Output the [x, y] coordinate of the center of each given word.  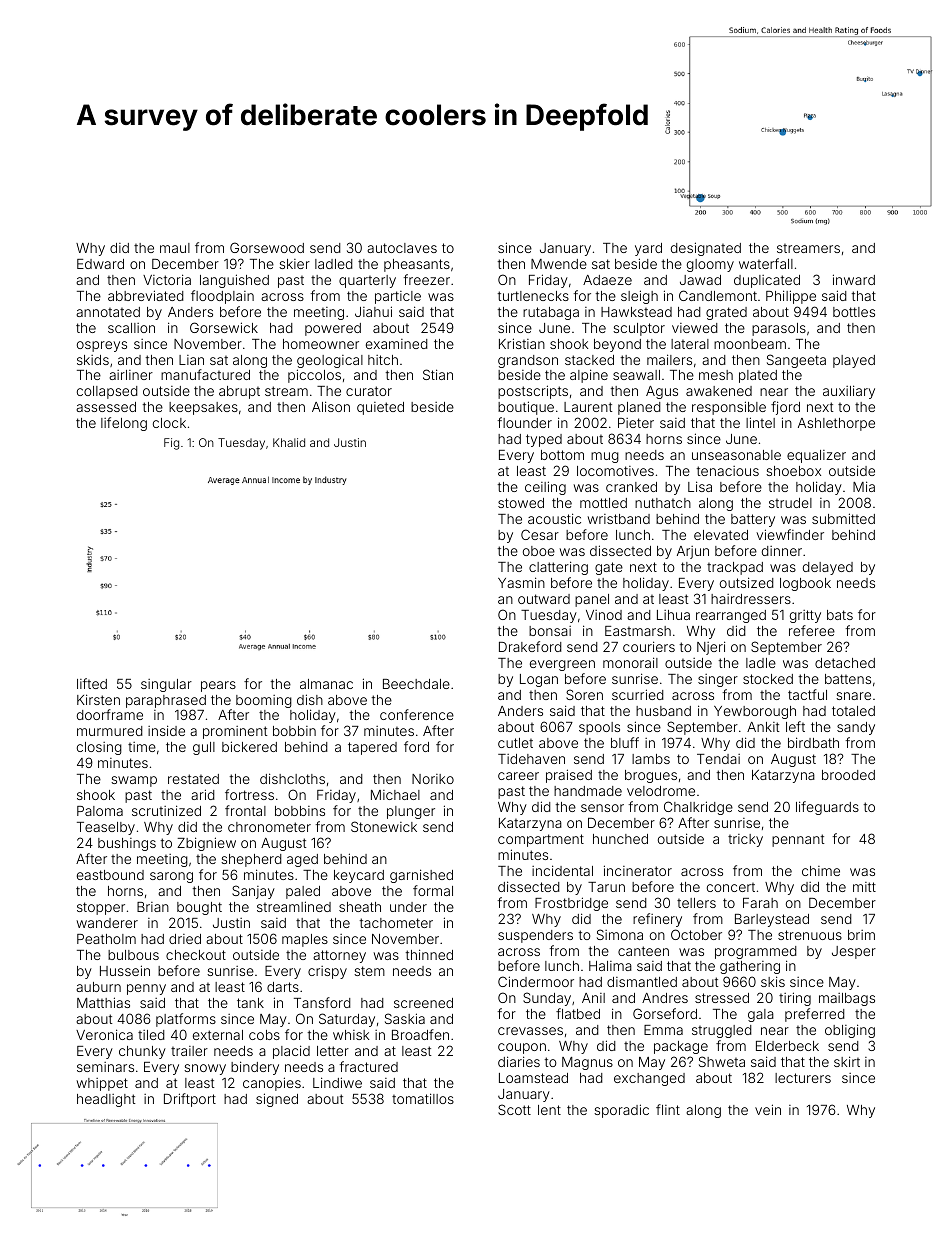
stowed [521, 503]
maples [305, 940]
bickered [249, 746]
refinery [657, 920]
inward [854, 279]
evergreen [562, 665]
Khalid [289, 442]
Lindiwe [337, 1082]
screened [423, 1003]
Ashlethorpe [836, 424]
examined [397, 344]
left [795, 726]
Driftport [190, 1100]
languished [234, 281]
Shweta [722, 1061]
